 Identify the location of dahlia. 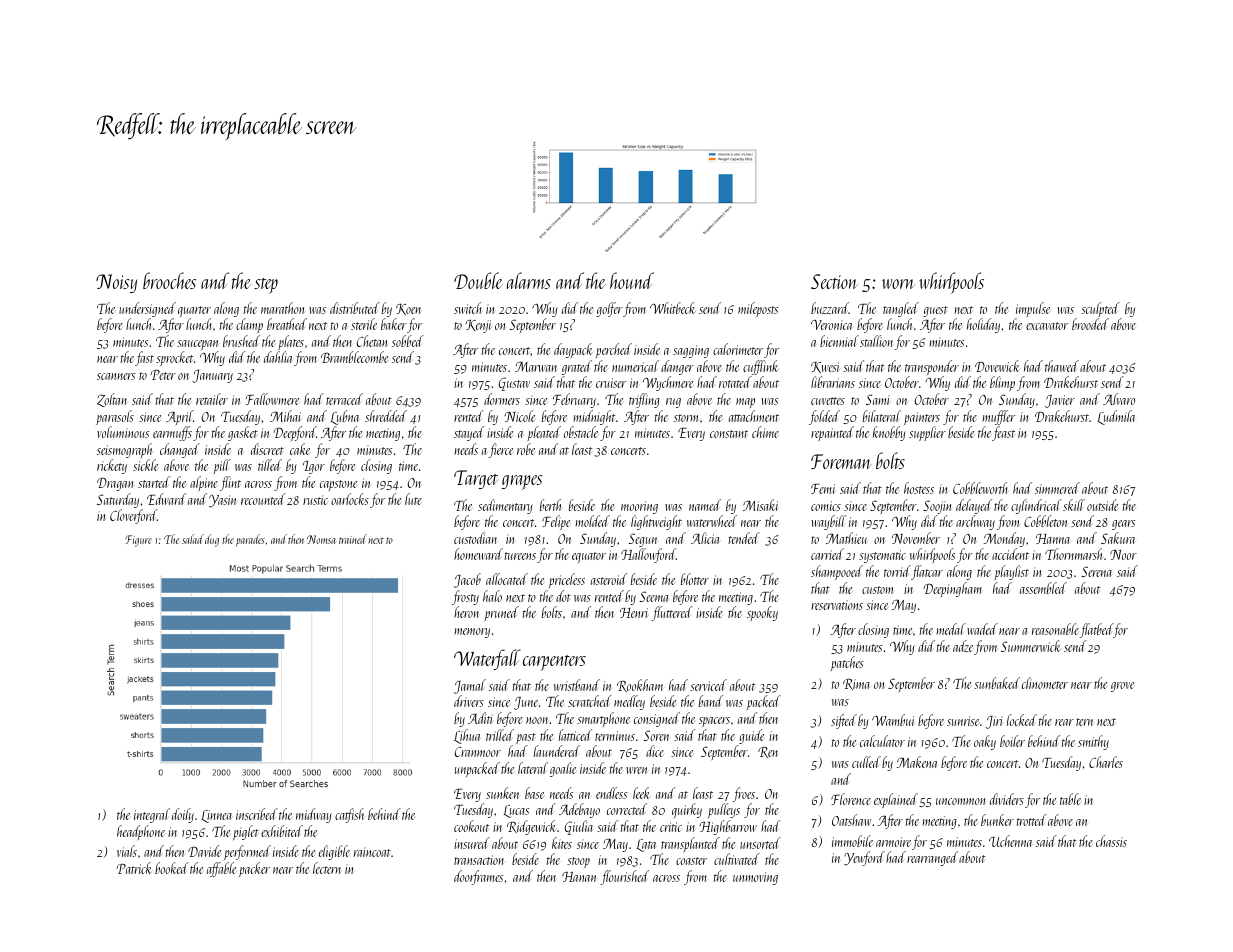
(278, 357).
